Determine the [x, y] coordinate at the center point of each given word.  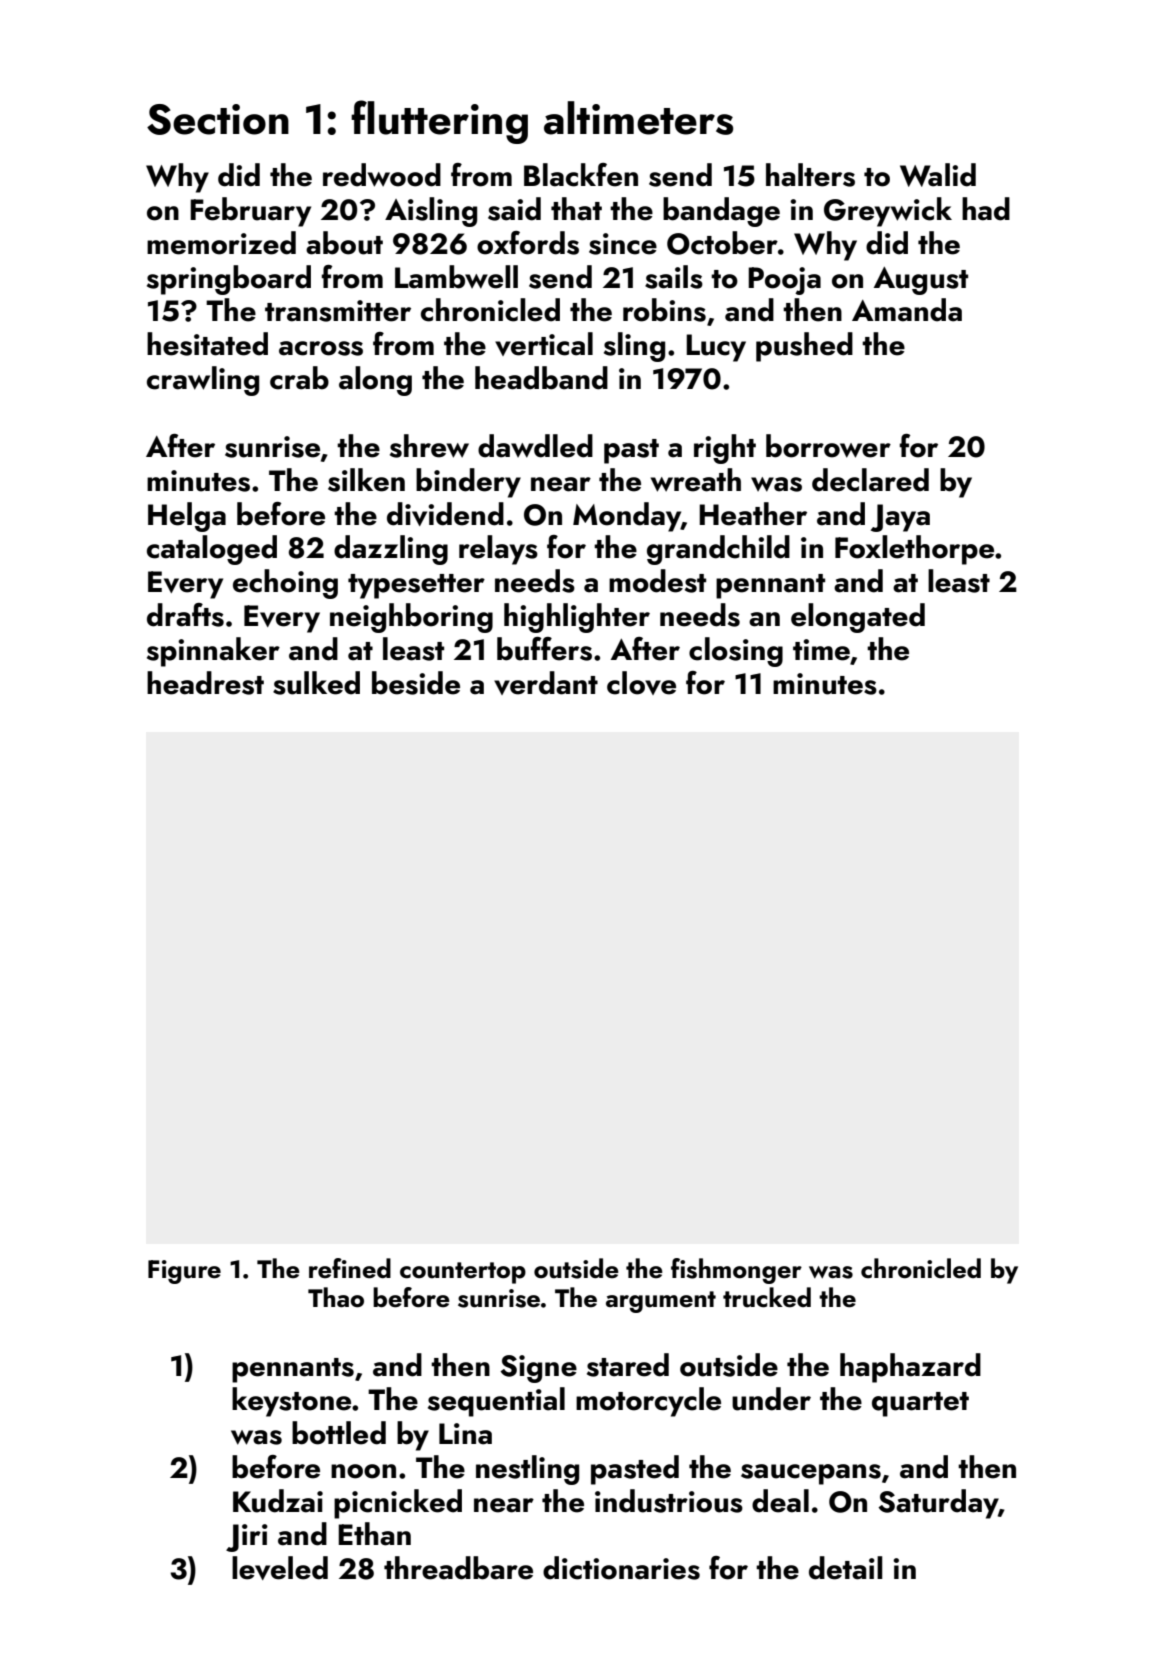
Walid [938, 175]
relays [498, 550]
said [514, 209]
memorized [221, 243]
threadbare [458, 1568]
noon [363, 1471]
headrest [205, 683]
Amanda [907, 310]
